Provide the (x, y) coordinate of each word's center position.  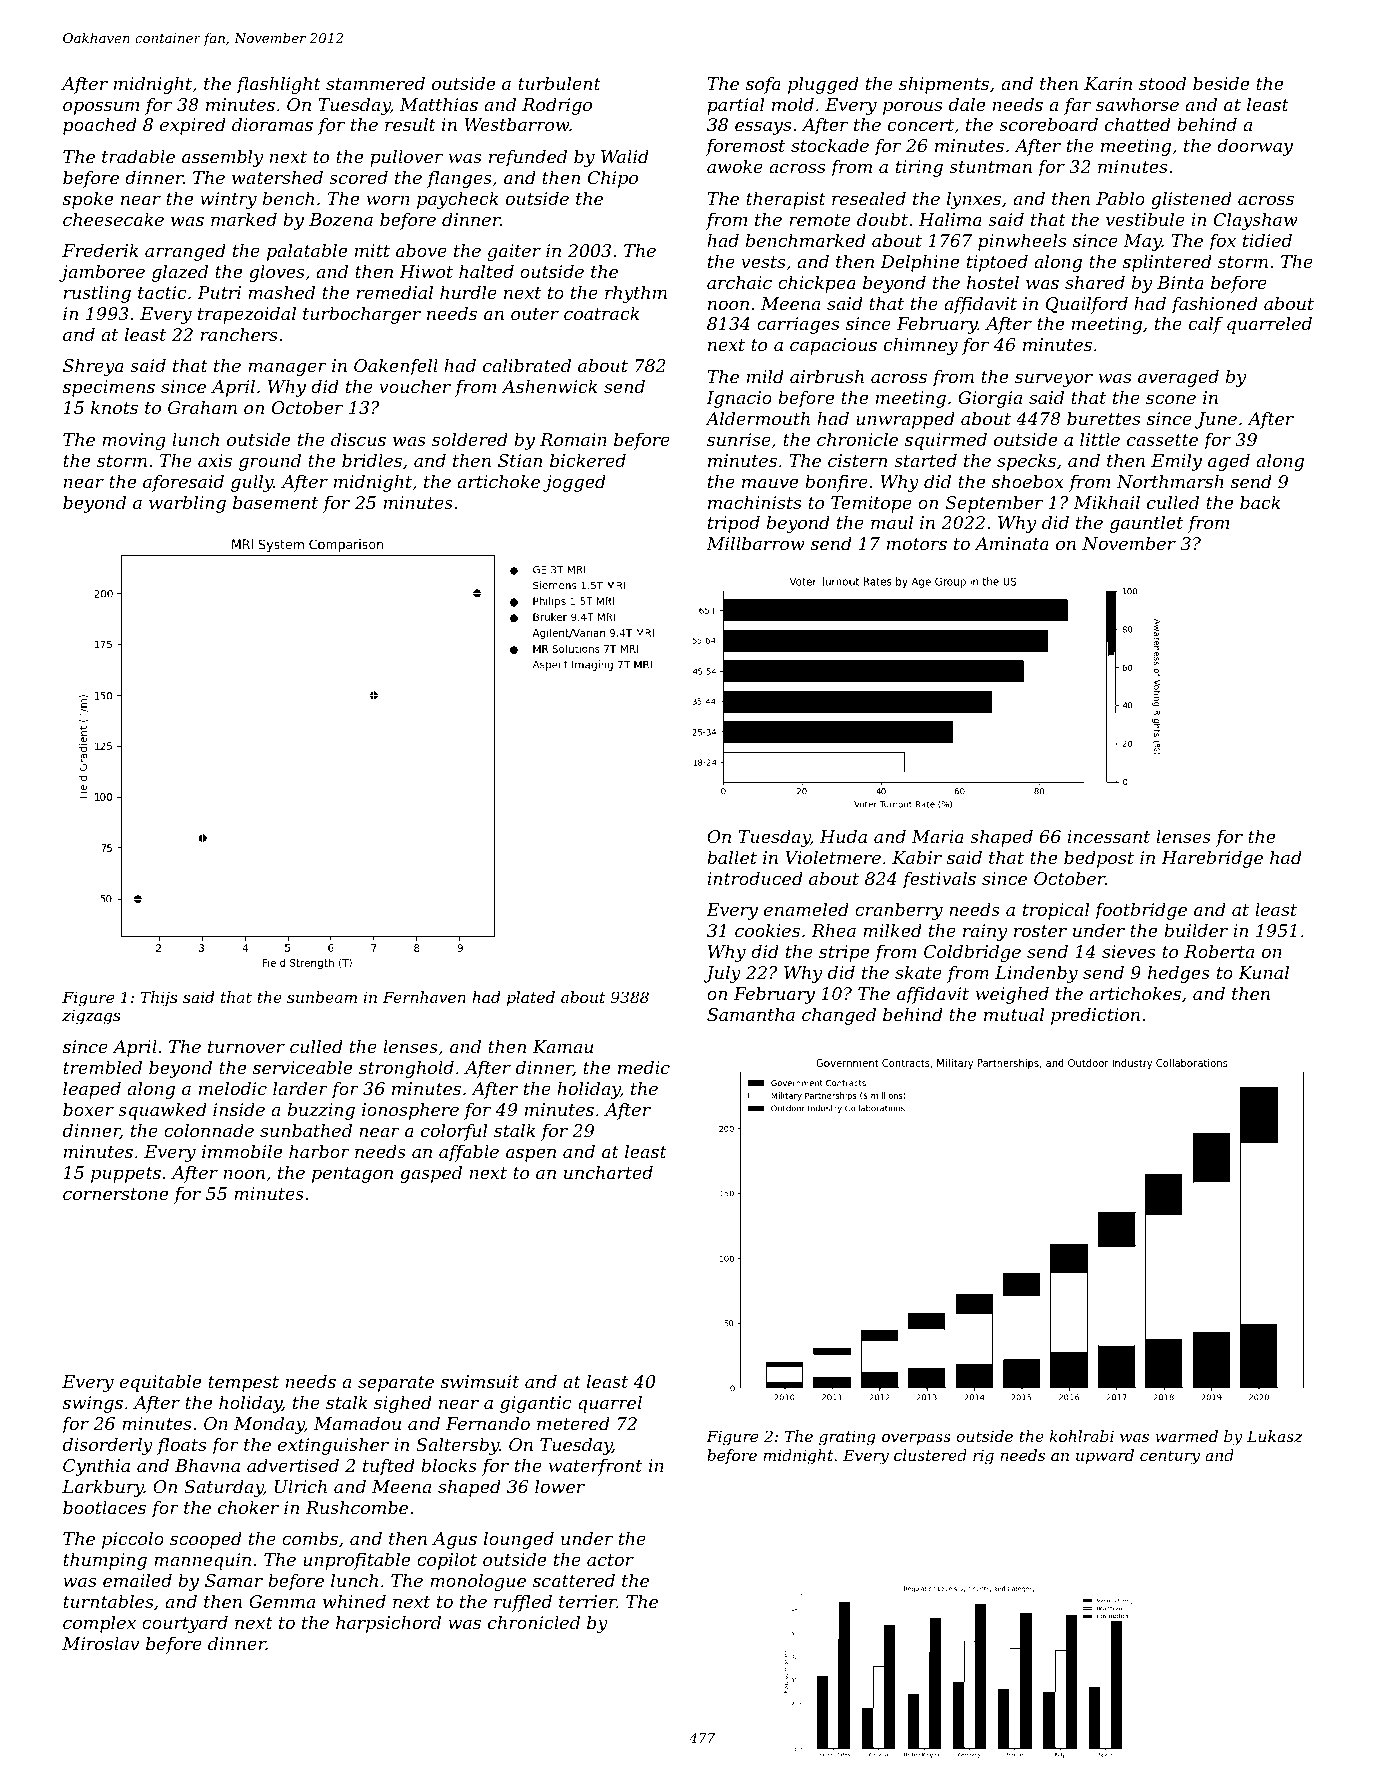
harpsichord (388, 1624)
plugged (823, 85)
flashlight (278, 85)
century (1170, 1457)
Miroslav (101, 1643)
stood (1162, 83)
